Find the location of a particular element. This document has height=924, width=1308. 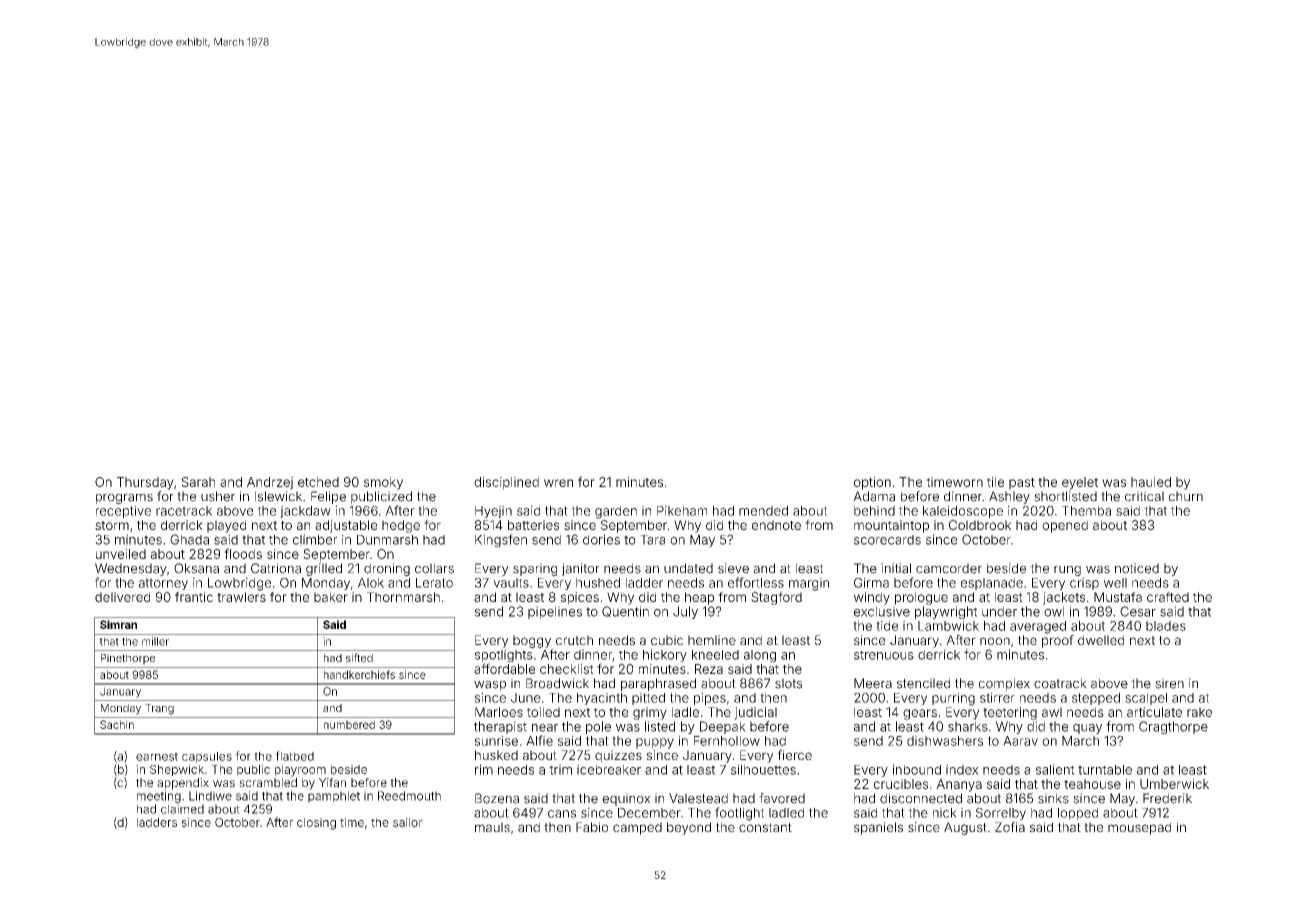

toiled is located at coordinates (543, 712).
